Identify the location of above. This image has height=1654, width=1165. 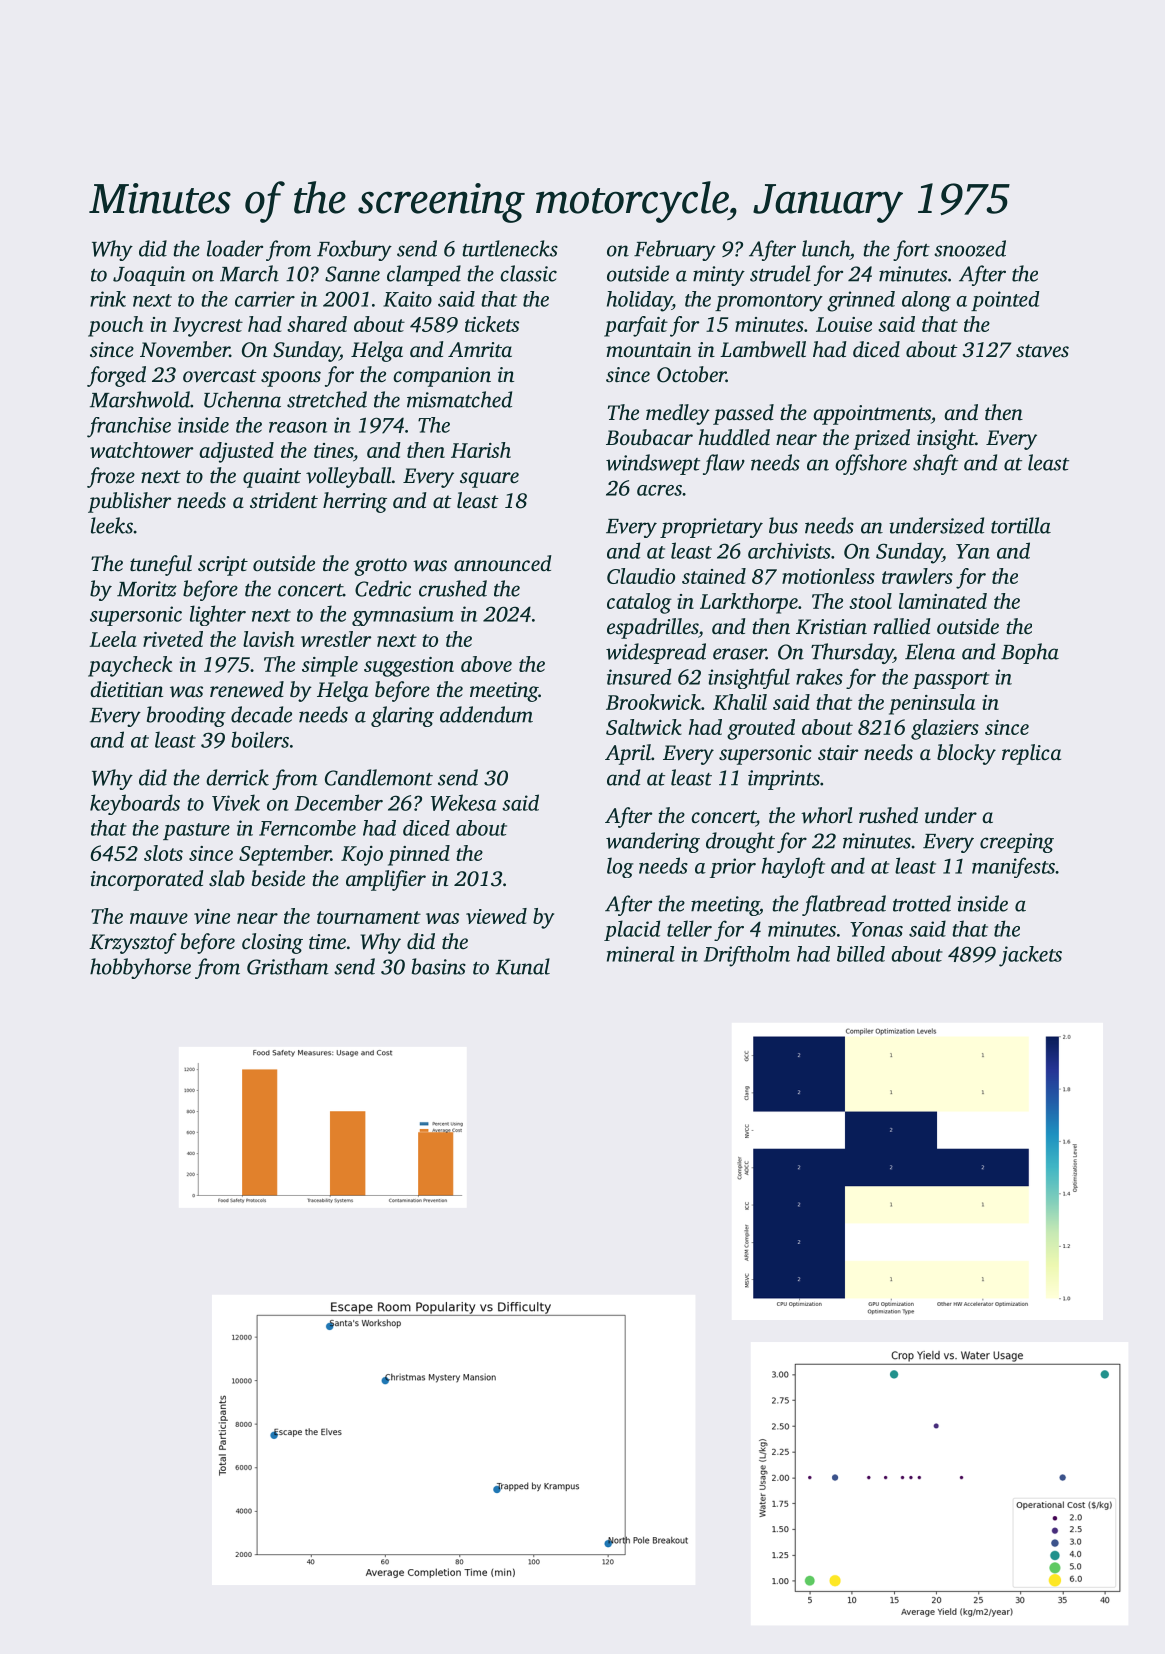
(486, 664).
